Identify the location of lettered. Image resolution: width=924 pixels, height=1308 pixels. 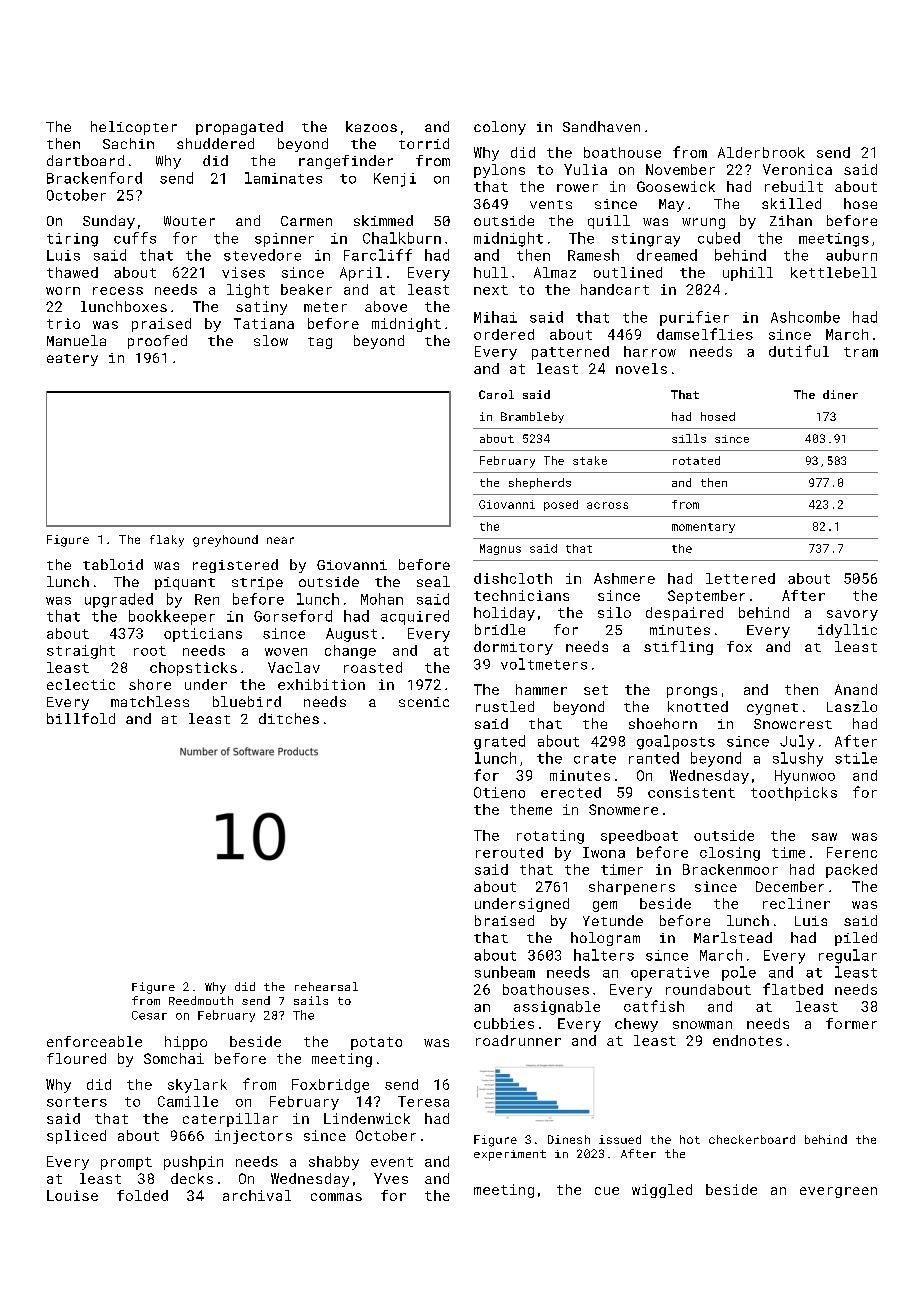
(740, 578).
